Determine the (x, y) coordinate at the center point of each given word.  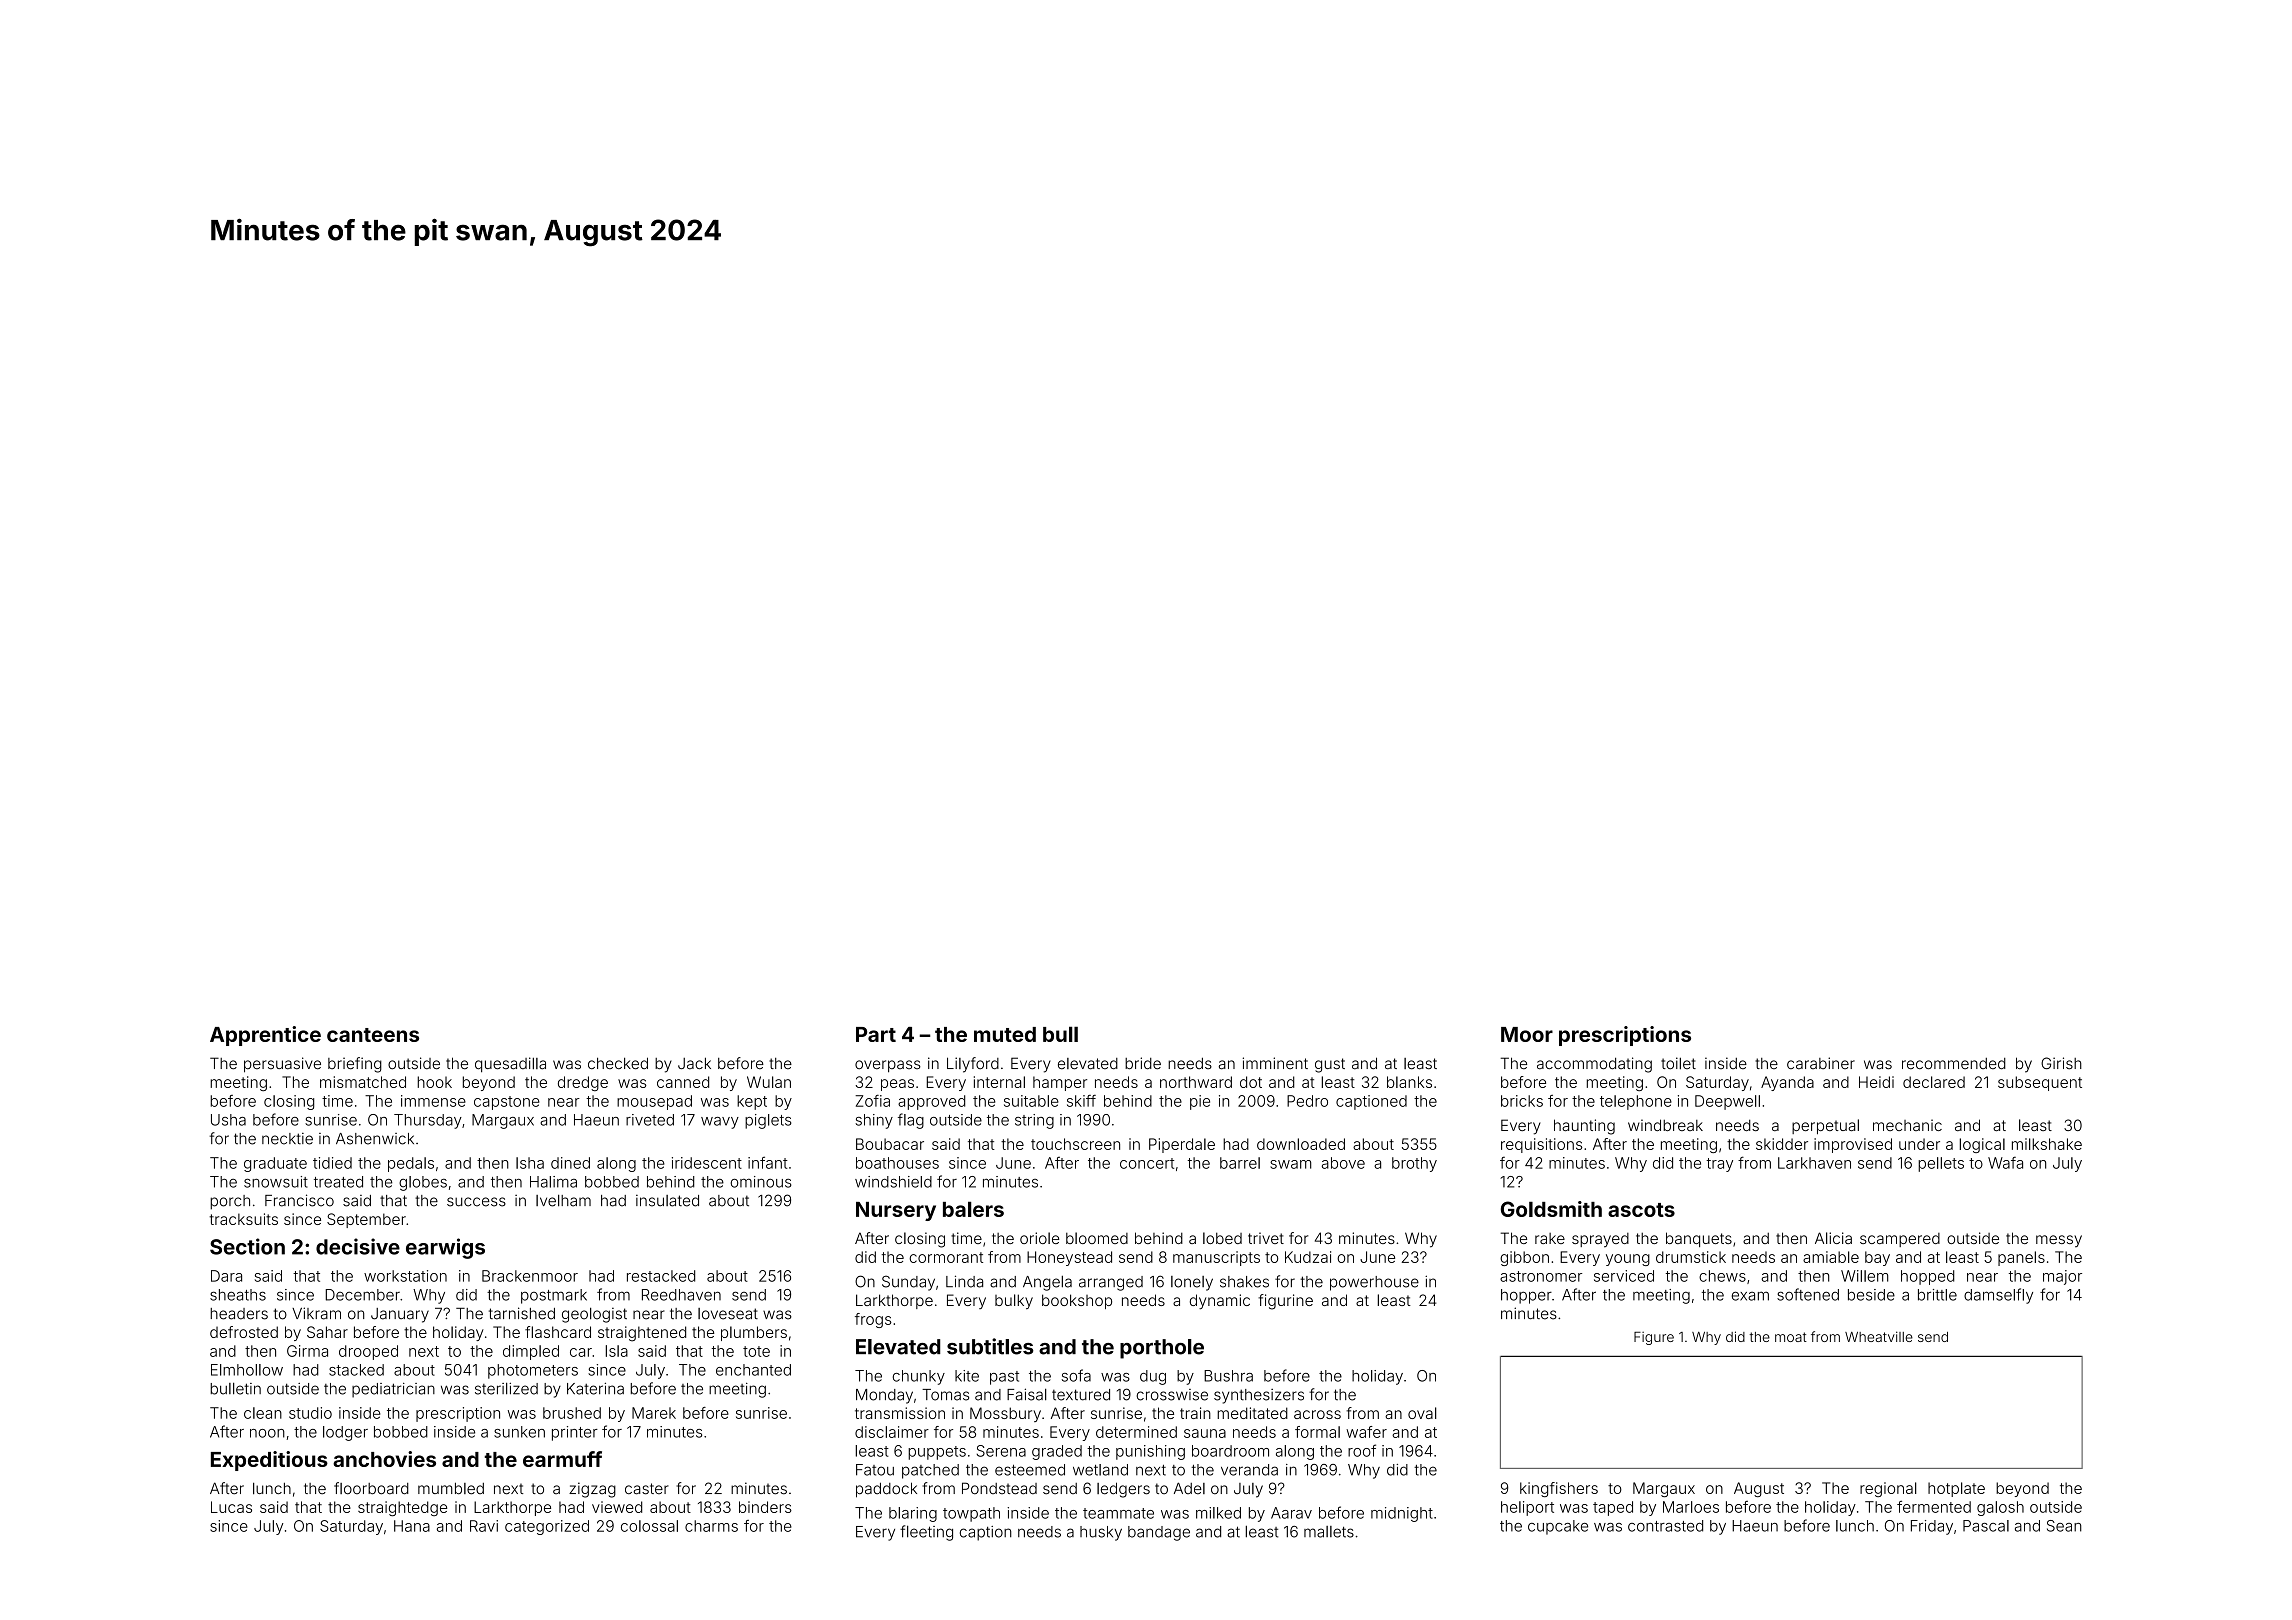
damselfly (1998, 1296)
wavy (720, 1123)
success (476, 1202)
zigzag (592, 1490)
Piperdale (1182, 1145)
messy (2059, 1241)
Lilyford (973, 1065)
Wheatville (1879, 1336)
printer (575, 1433)
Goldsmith (1551, 1209)
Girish (2061, 1063)
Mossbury (1005, 1414)
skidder (1782, 1144)
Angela (1047, 1283)
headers (239, 1314)
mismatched (363, 1082)
